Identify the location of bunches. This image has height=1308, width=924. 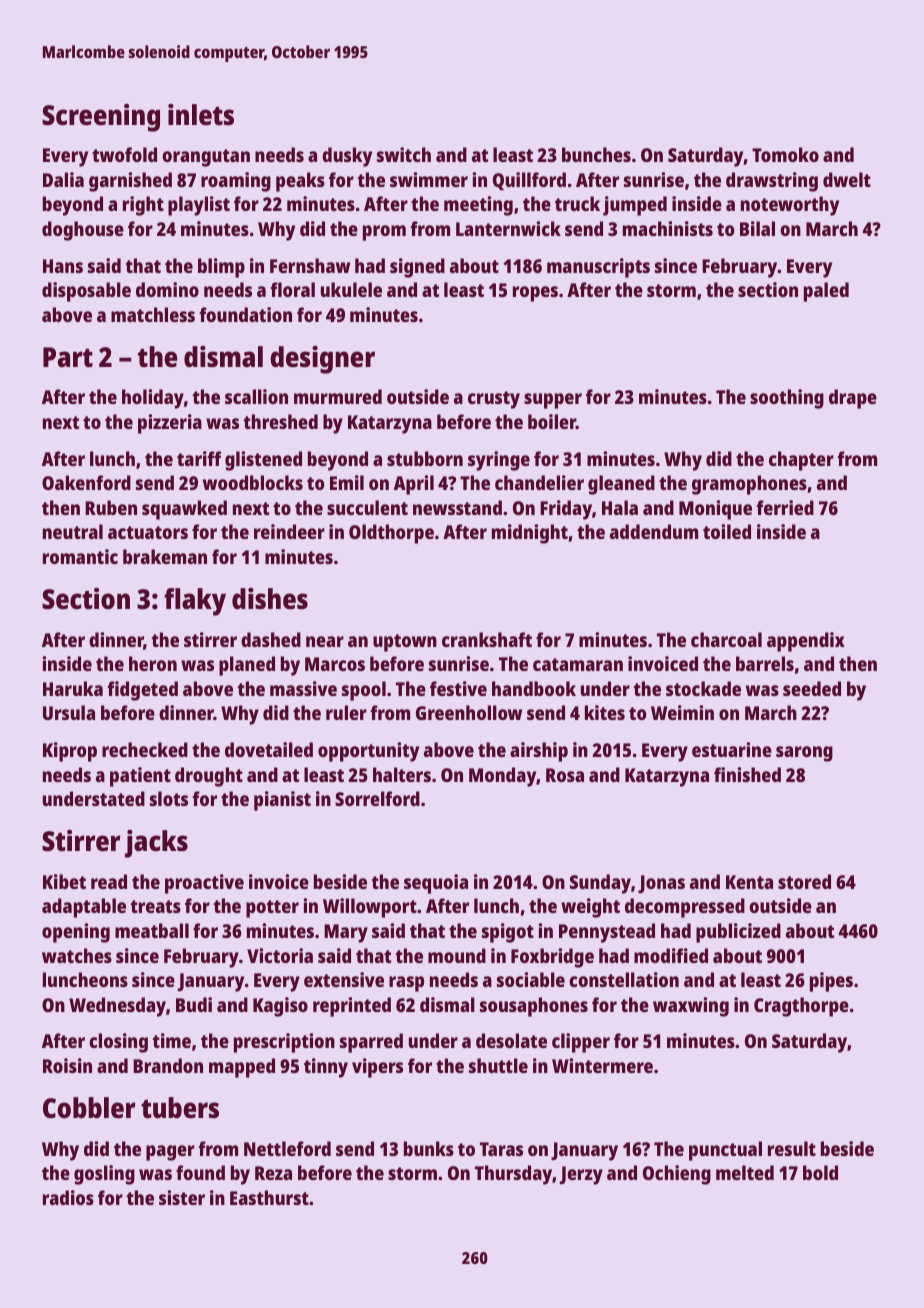
(596, 154).
